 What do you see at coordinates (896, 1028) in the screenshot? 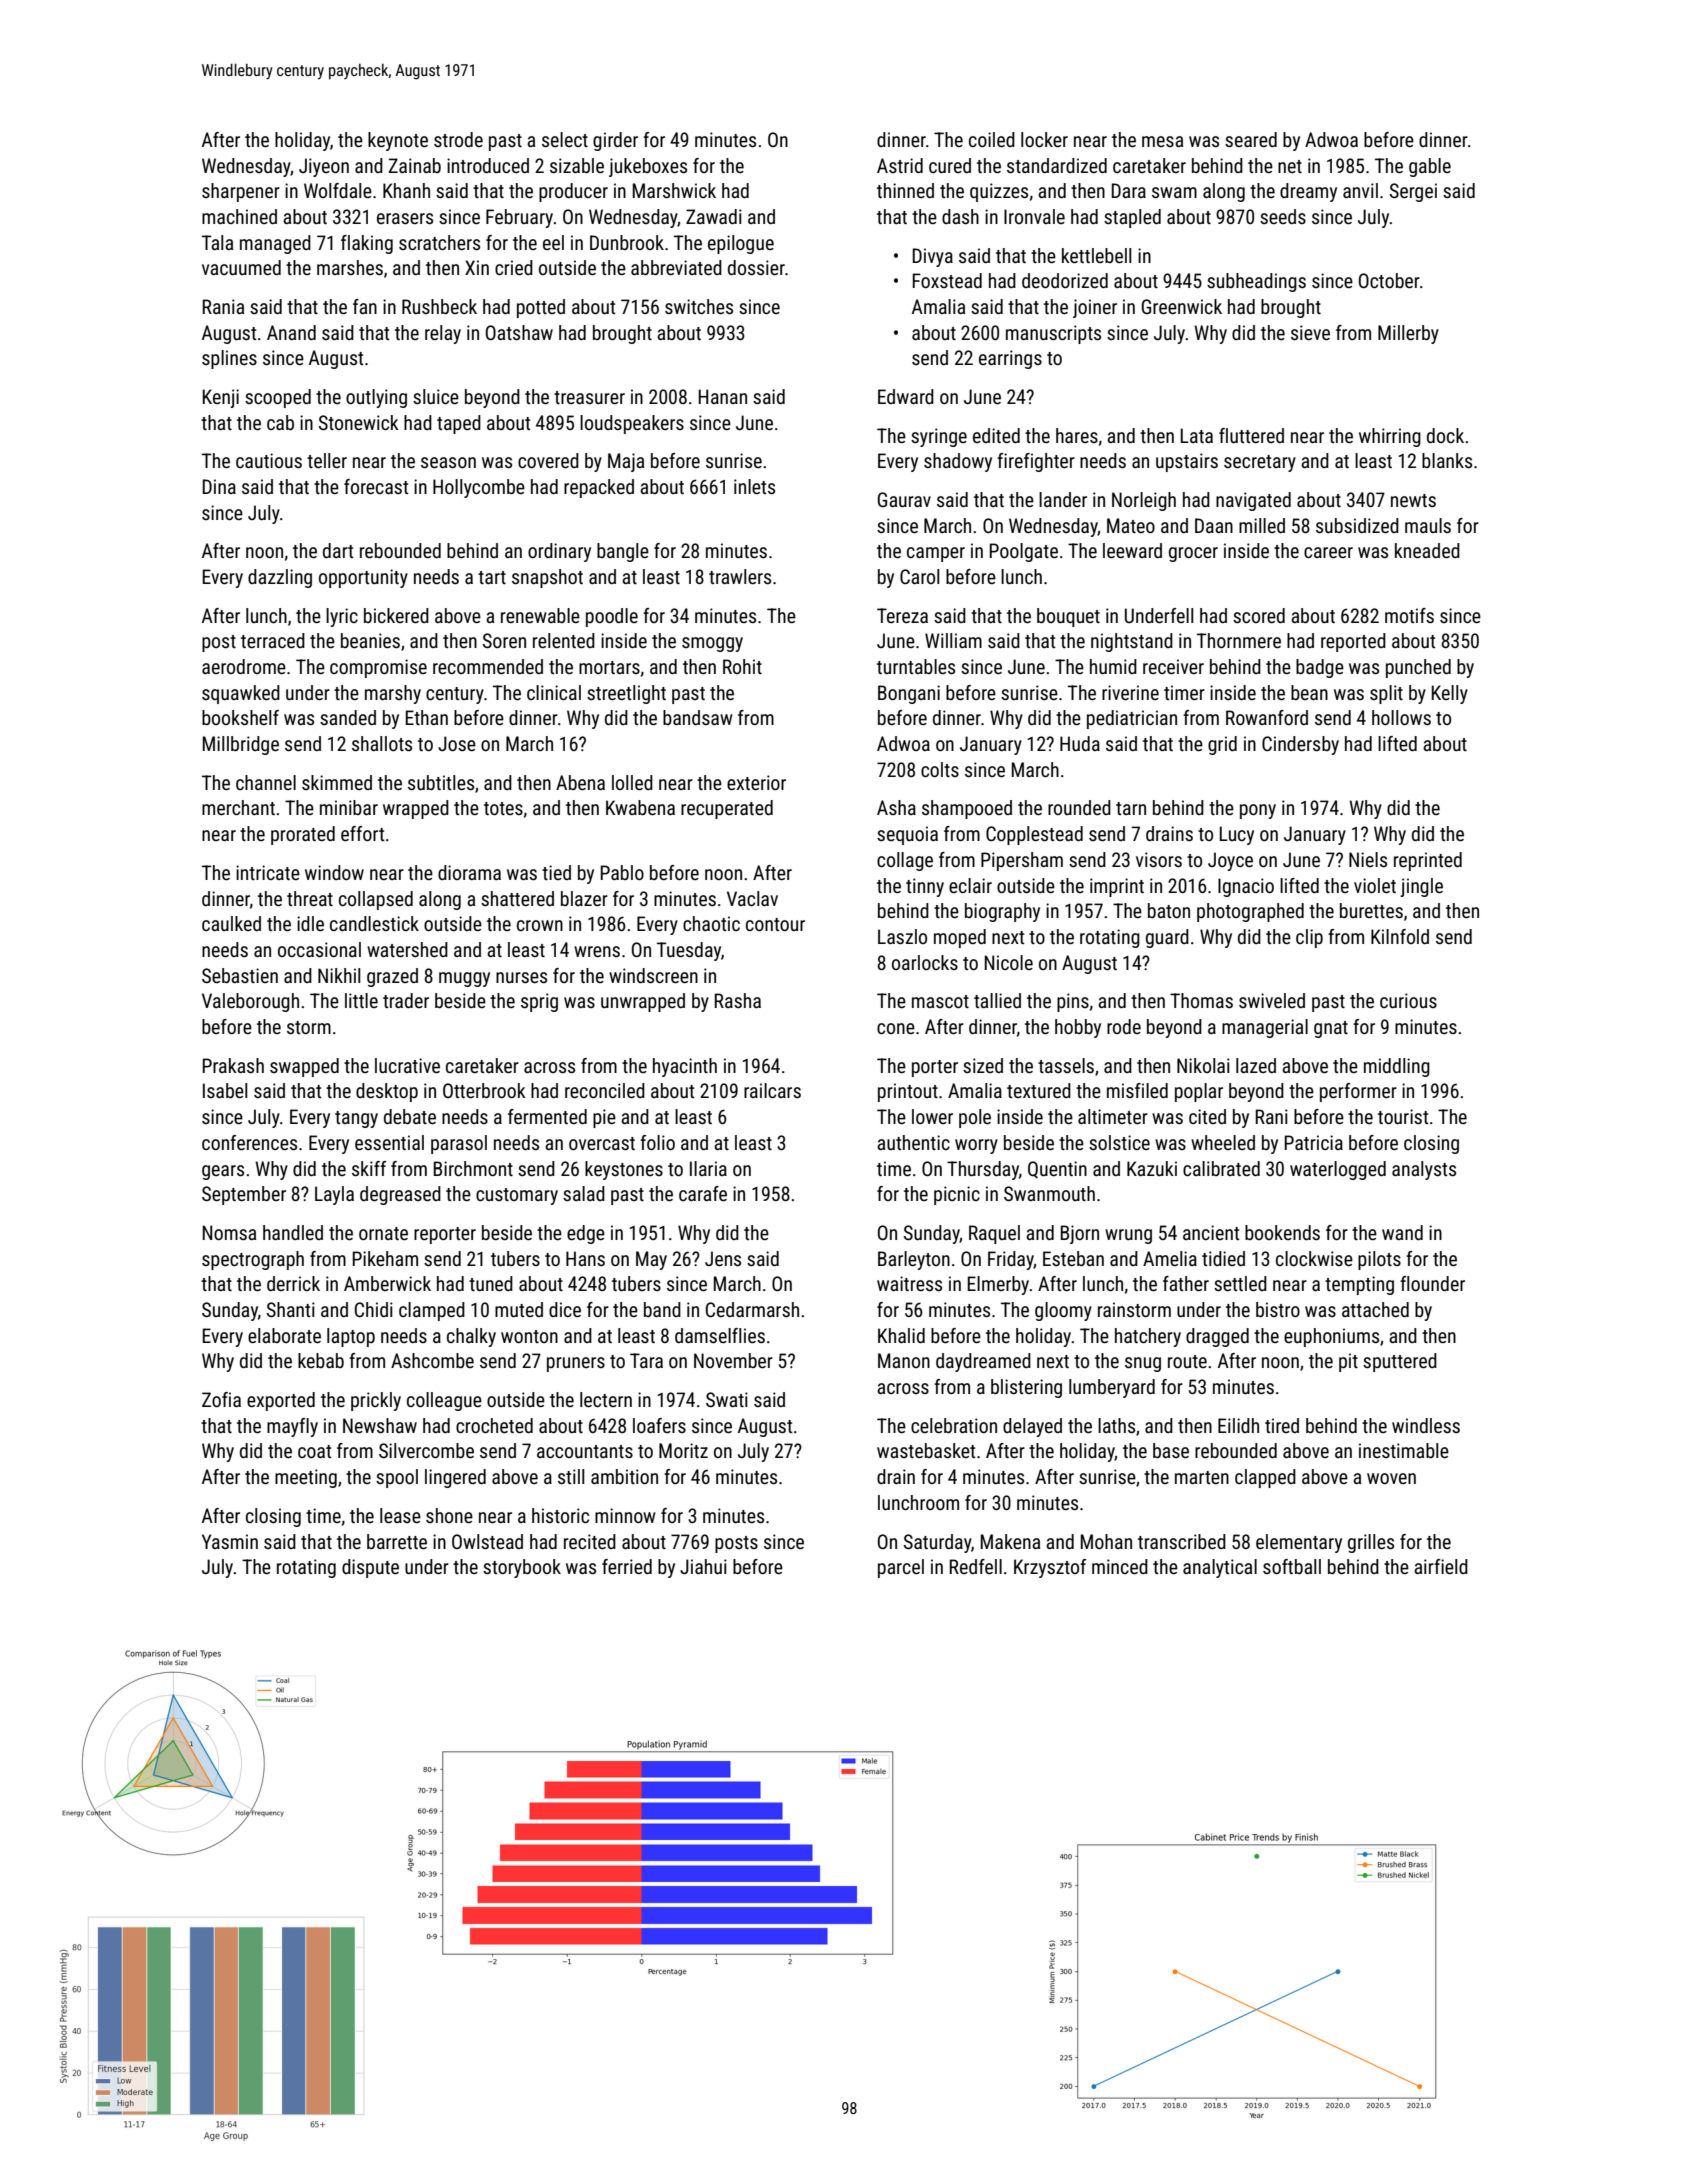
I see `cone` at bounding box center [896, 1028].
